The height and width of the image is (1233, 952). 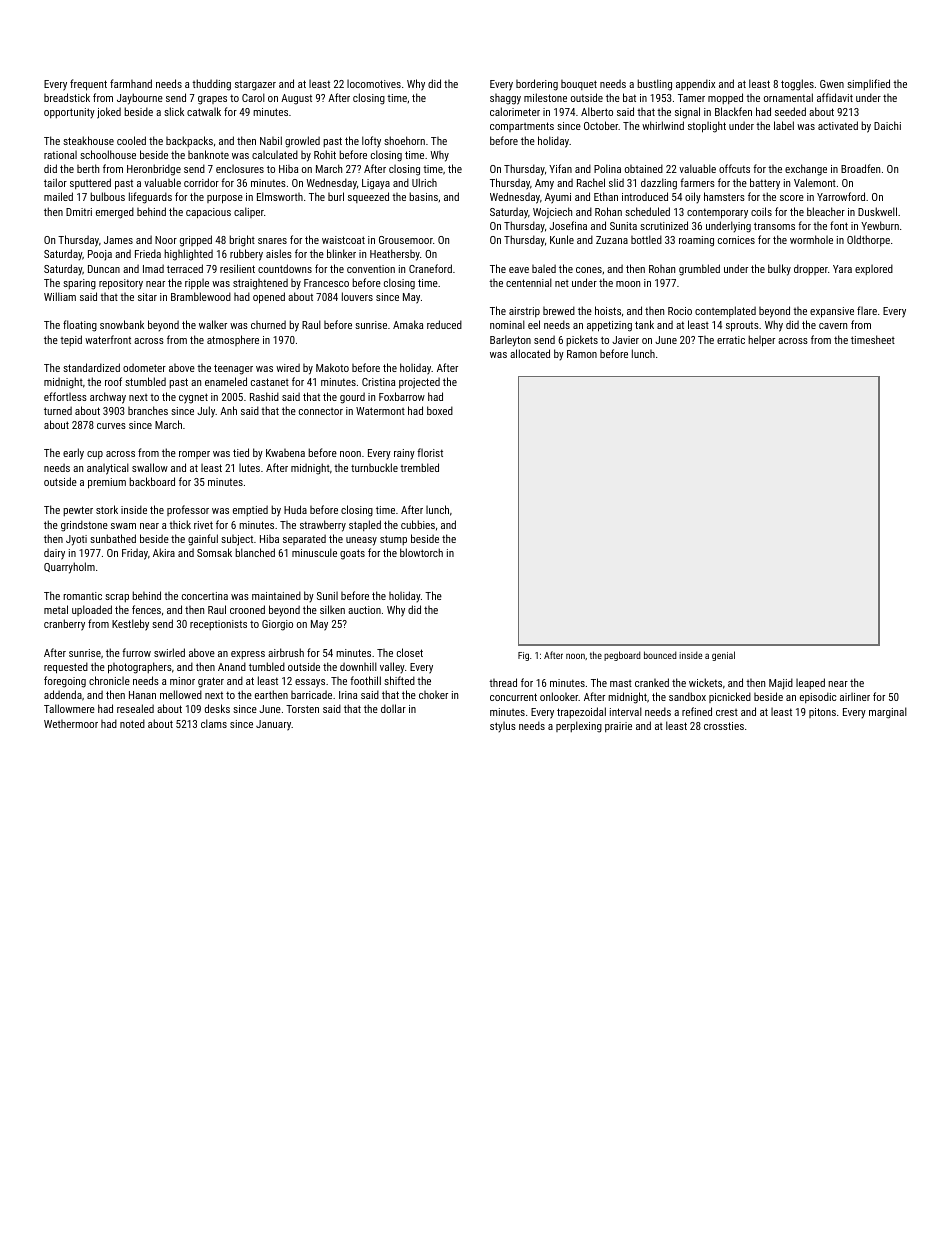 I want to click on Wethermoor, so click(x=71, y=724).
